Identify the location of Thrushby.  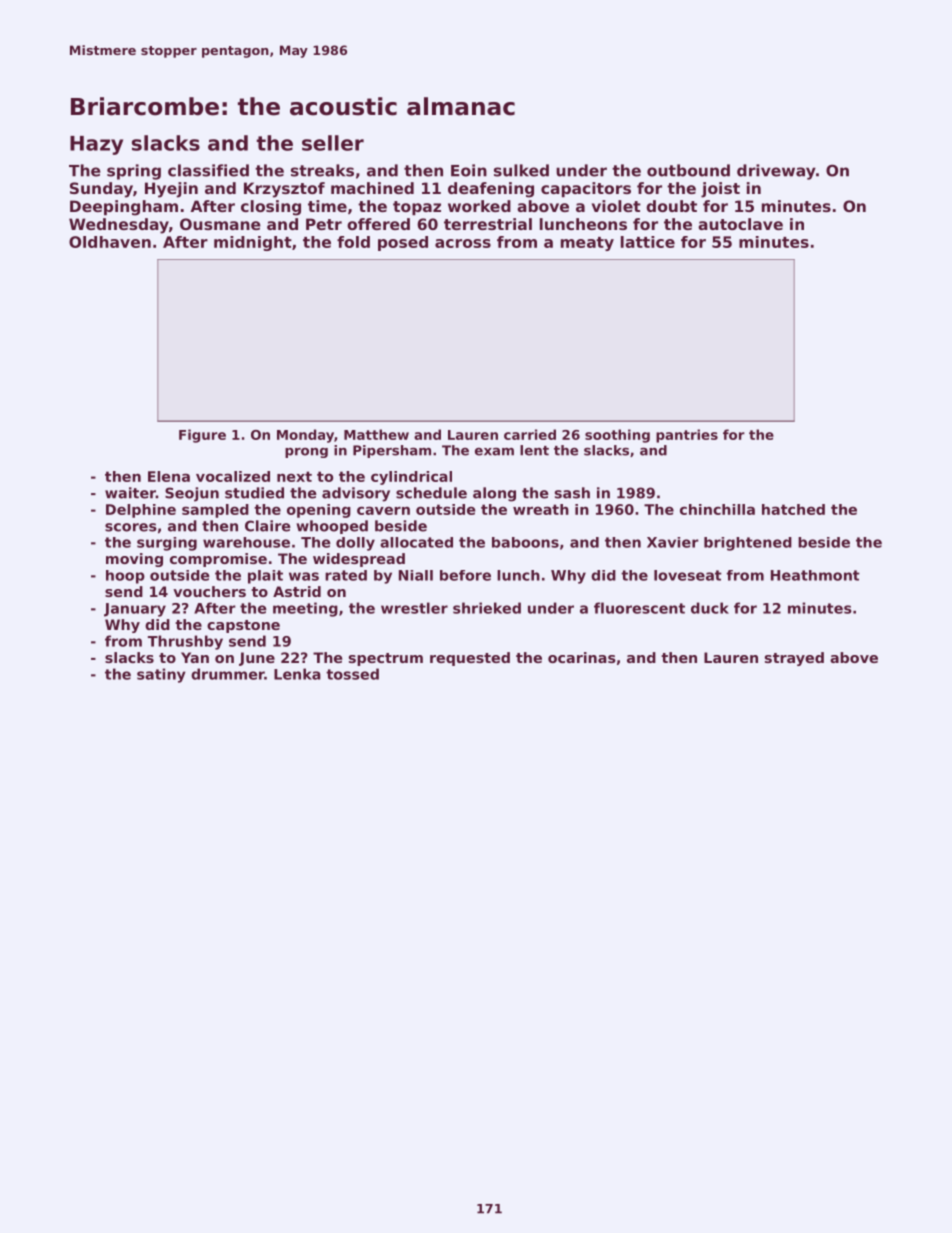
(185, 642).
